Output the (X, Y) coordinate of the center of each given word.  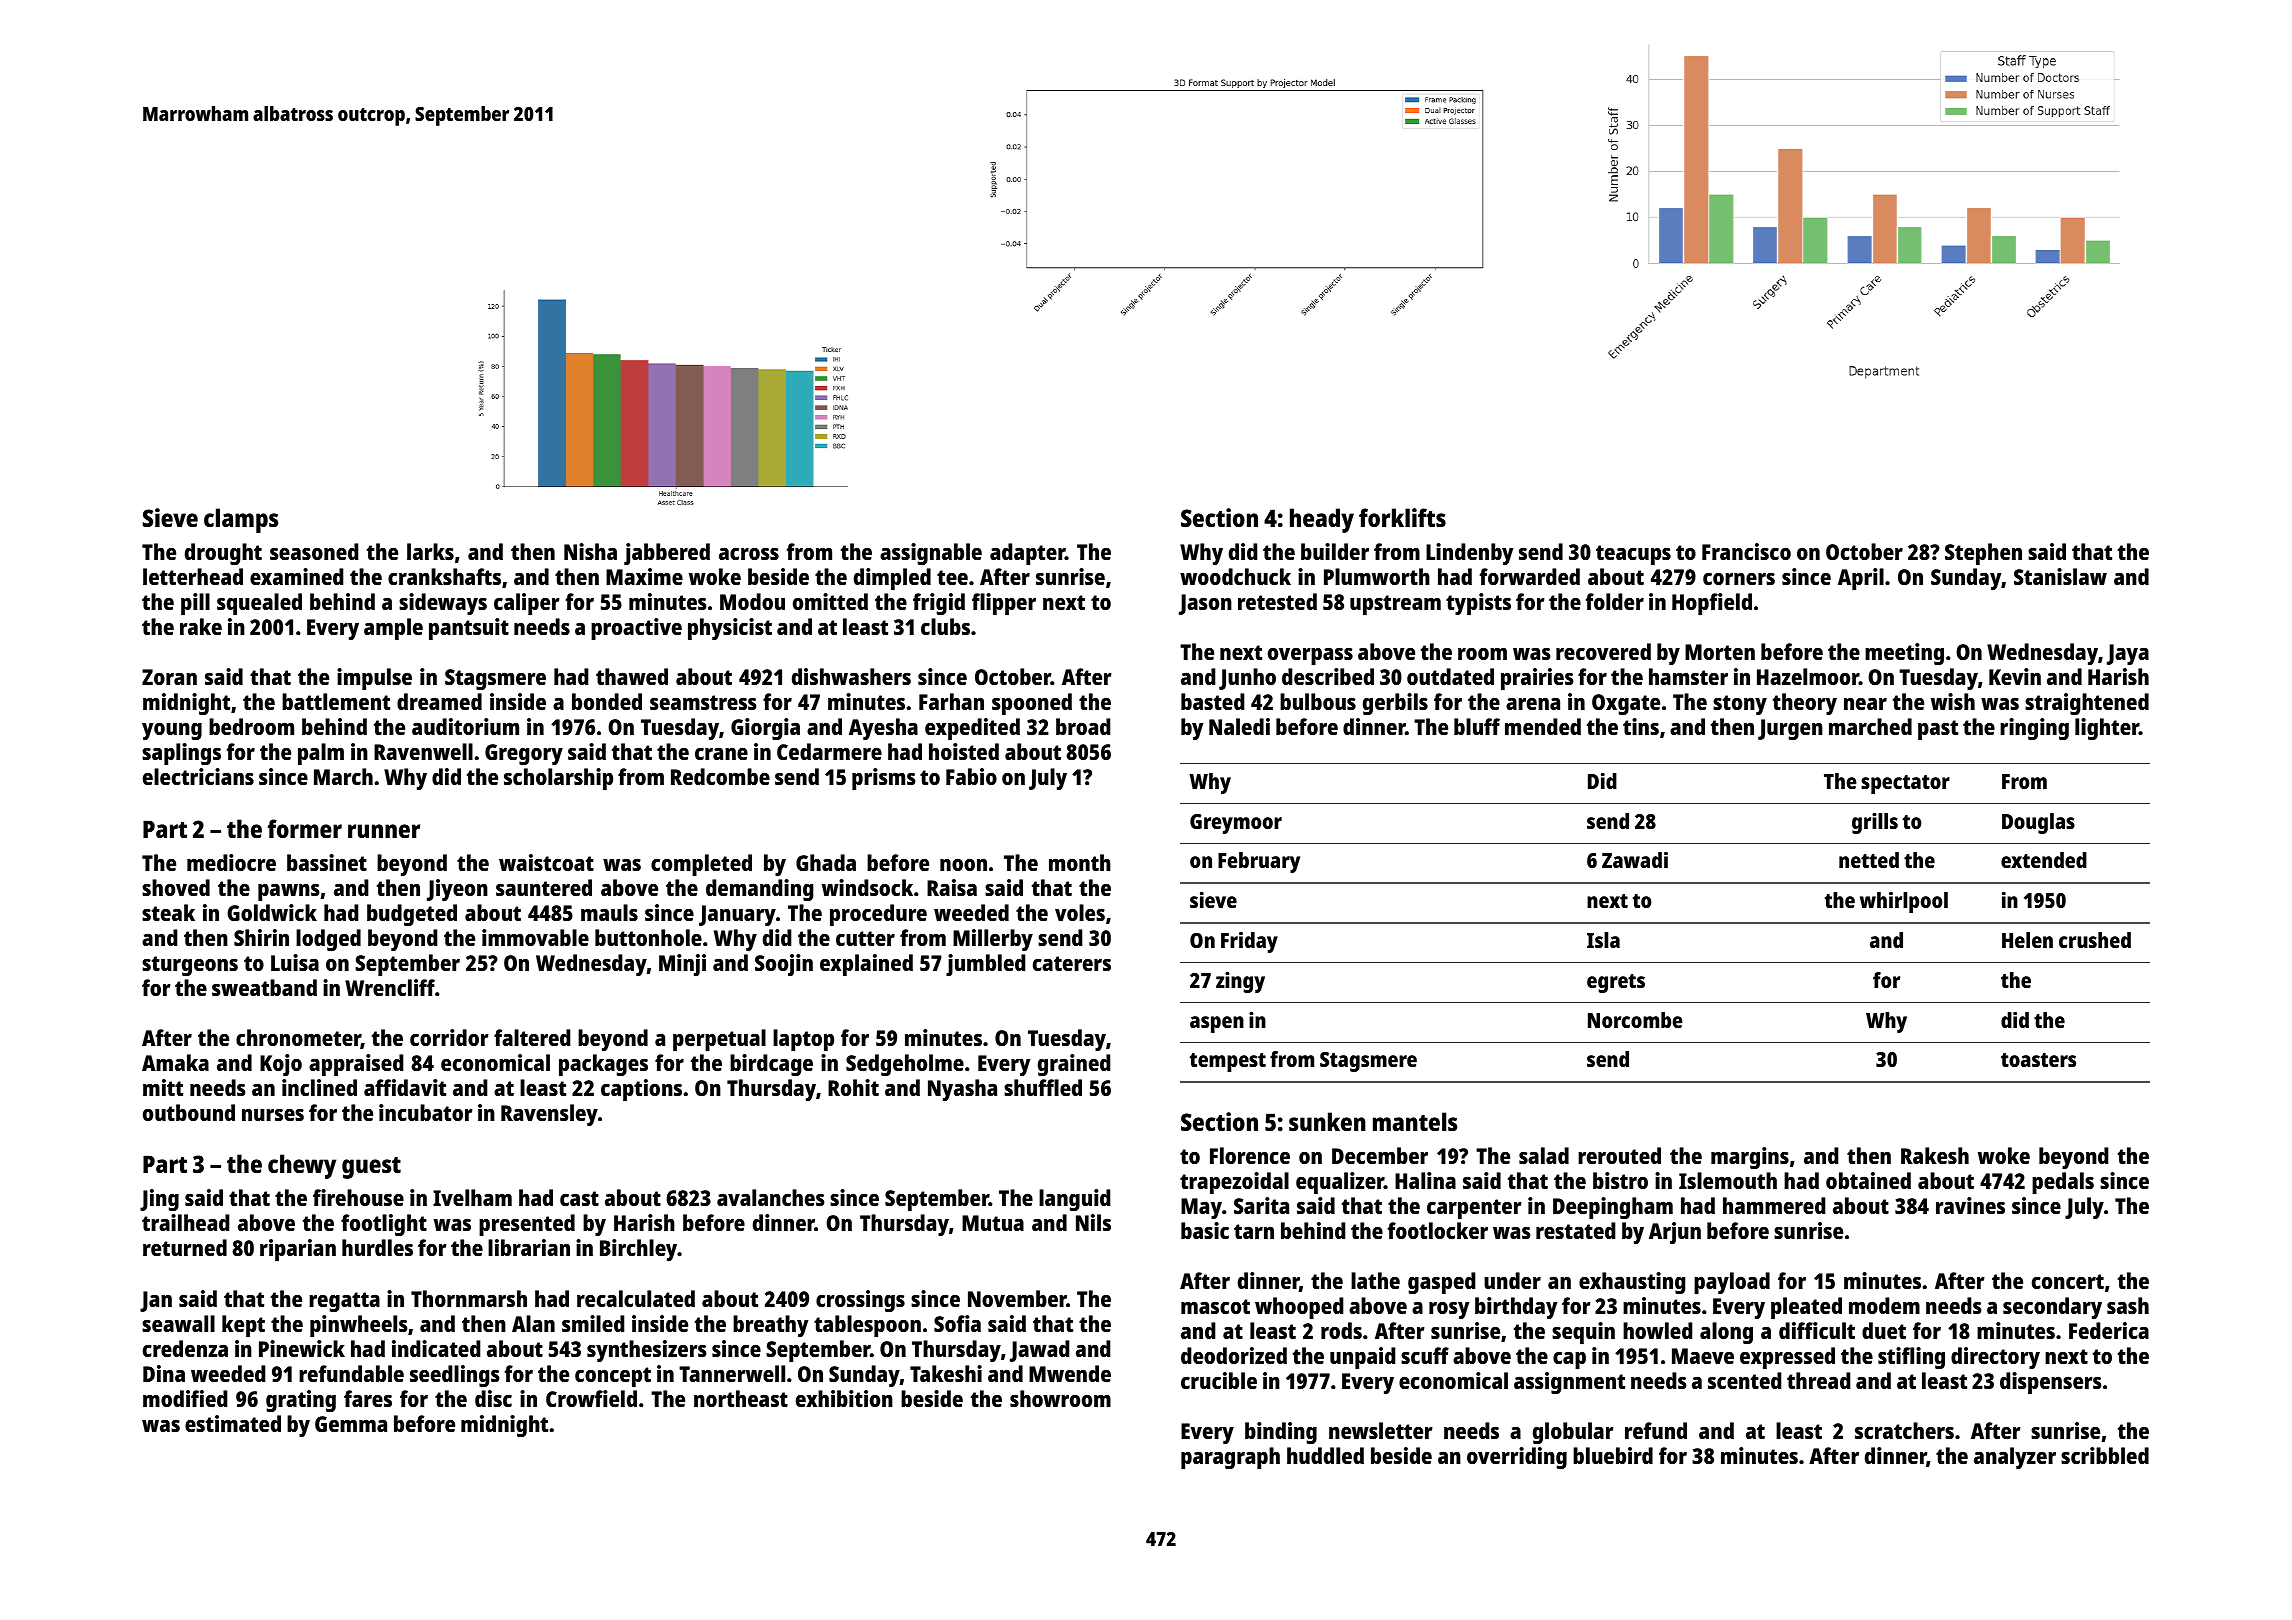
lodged (328, 940)
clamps (241, 520)
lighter (2107, 729)
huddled (1325, 1455)
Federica (2109, 1330)
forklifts (1402, 517)
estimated (233, 1423)
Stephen (1983, 554)
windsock (867, 887)
